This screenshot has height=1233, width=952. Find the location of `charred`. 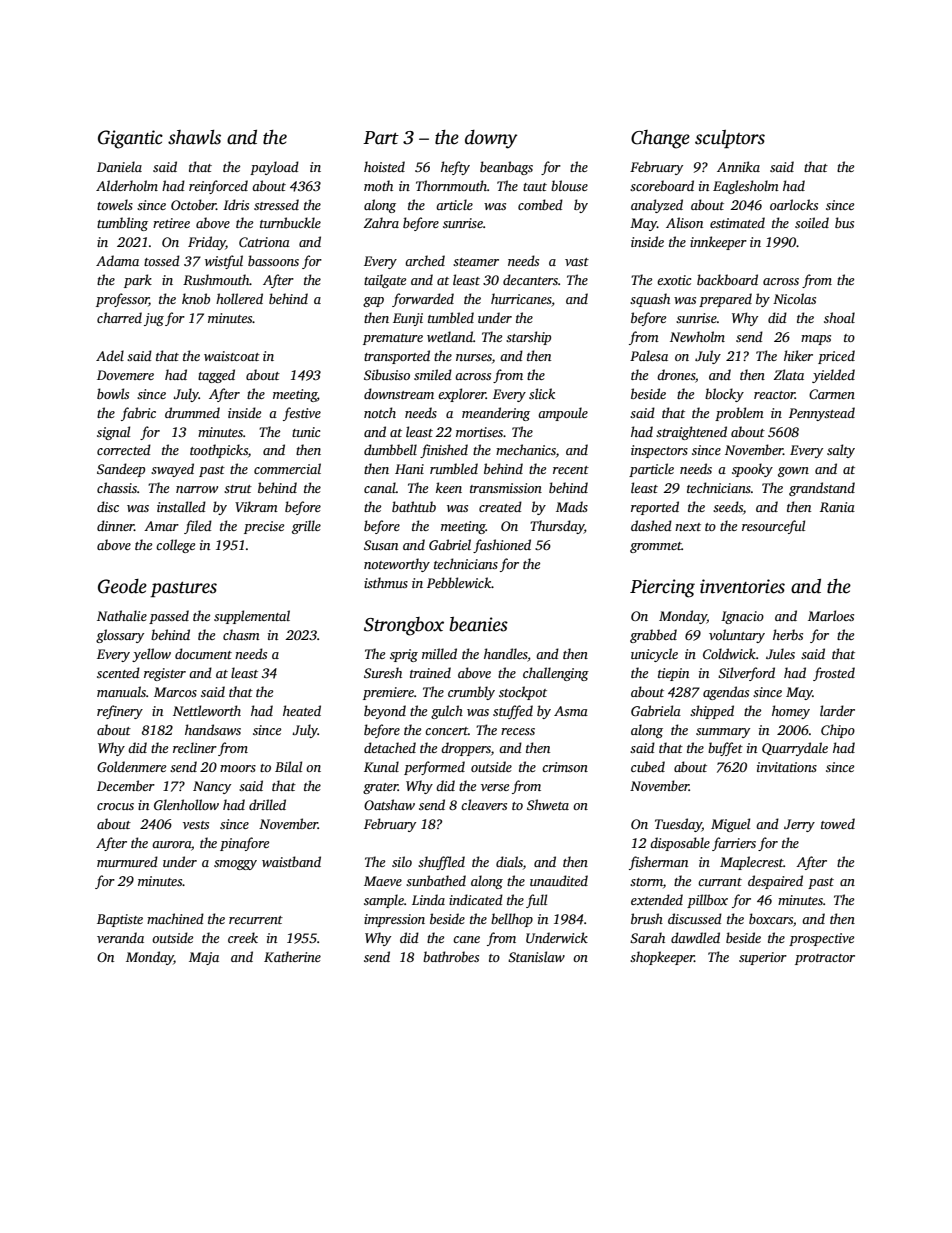

charred is located at coordinates (119, 317).
